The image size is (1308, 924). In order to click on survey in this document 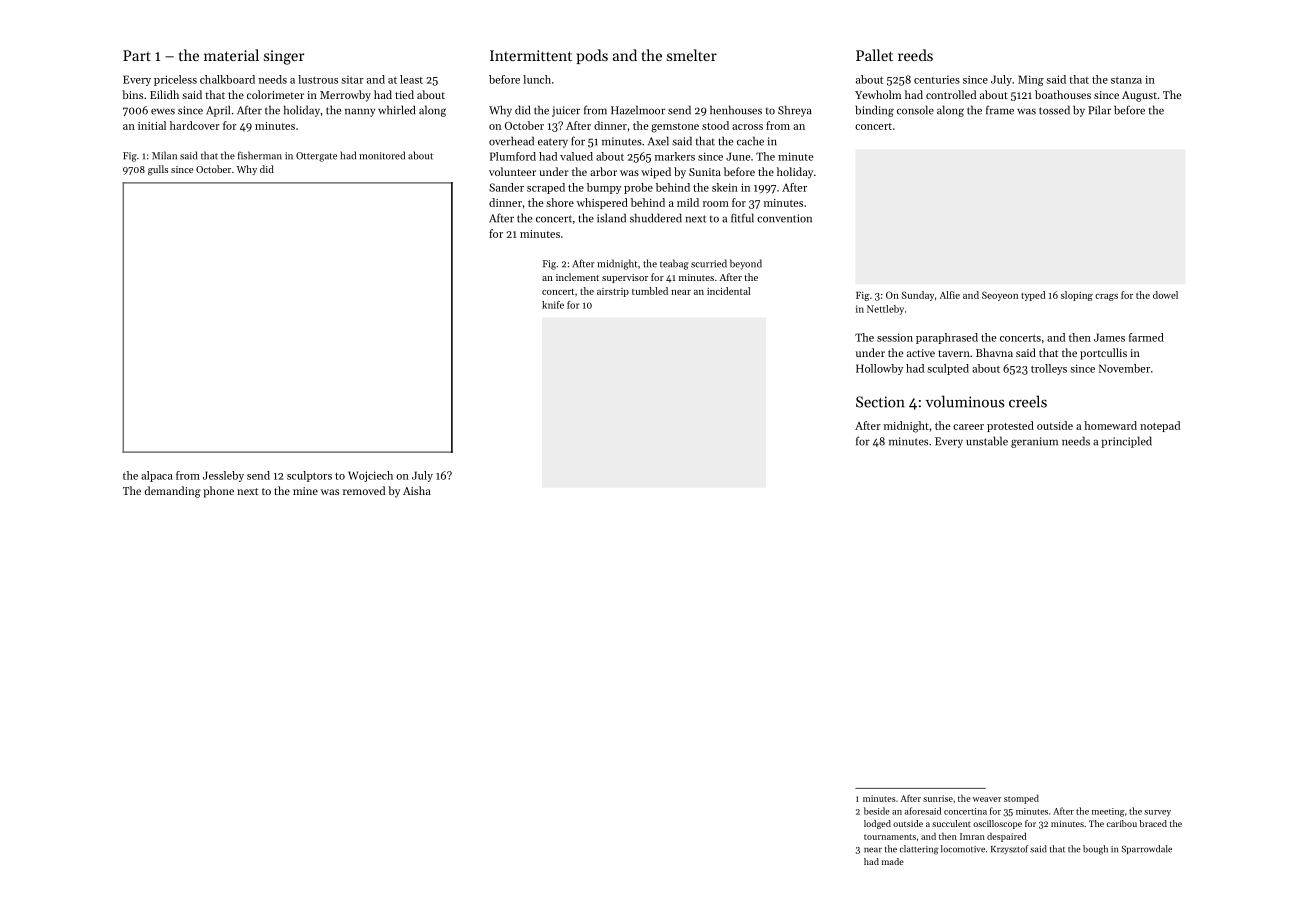, I will do `click(1157, 813)`.
